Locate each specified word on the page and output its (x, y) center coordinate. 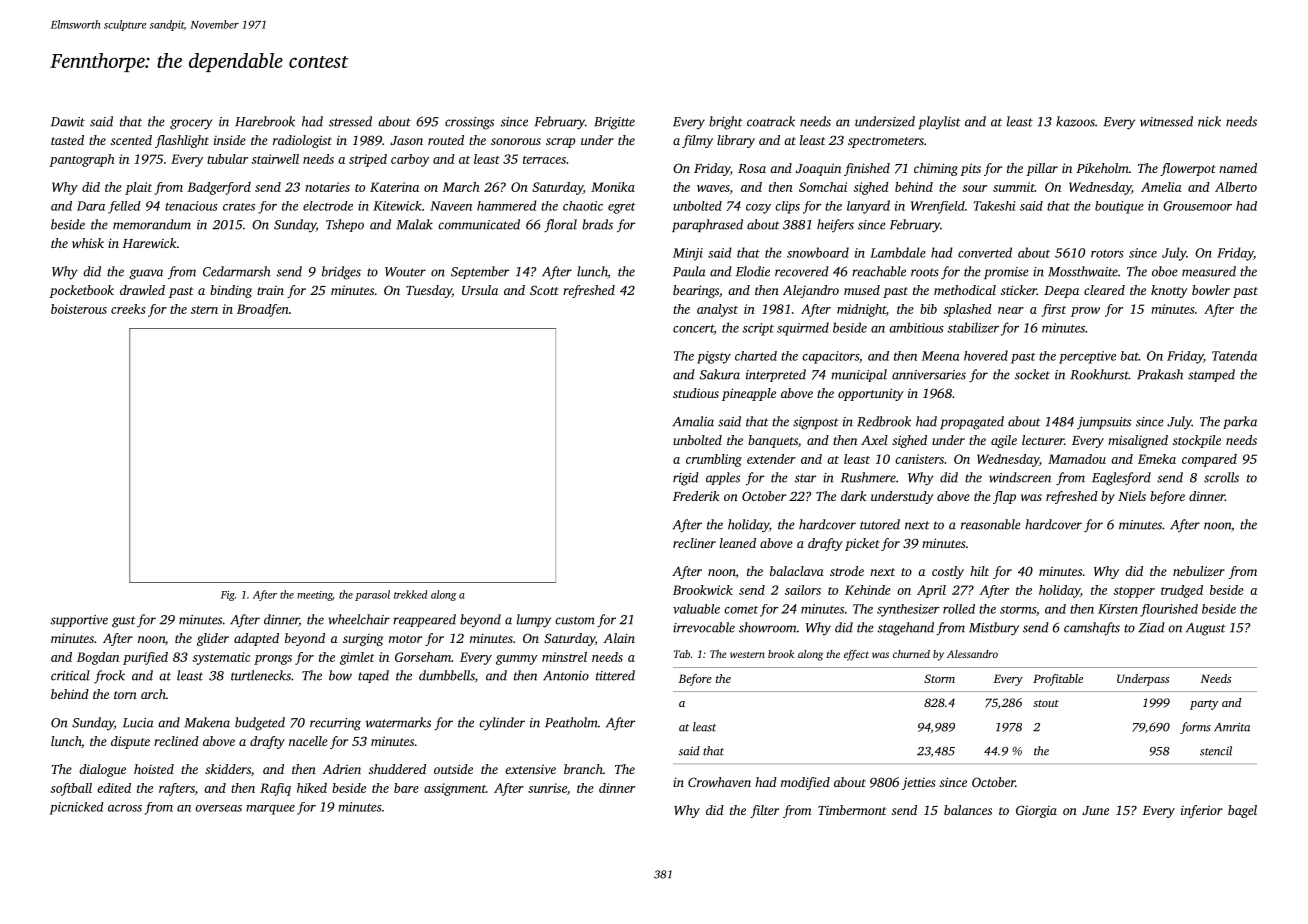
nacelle (308, 741)
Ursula (480, 290)
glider (213, 639)
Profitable (1058, 680)
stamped (1211, 375)
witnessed (1166, 121)
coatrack (771, 121)
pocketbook (81, 291)
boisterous (79, 309)
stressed (350, 121)
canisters (919, 459)
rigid (686, 479)
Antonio (566, 676)
